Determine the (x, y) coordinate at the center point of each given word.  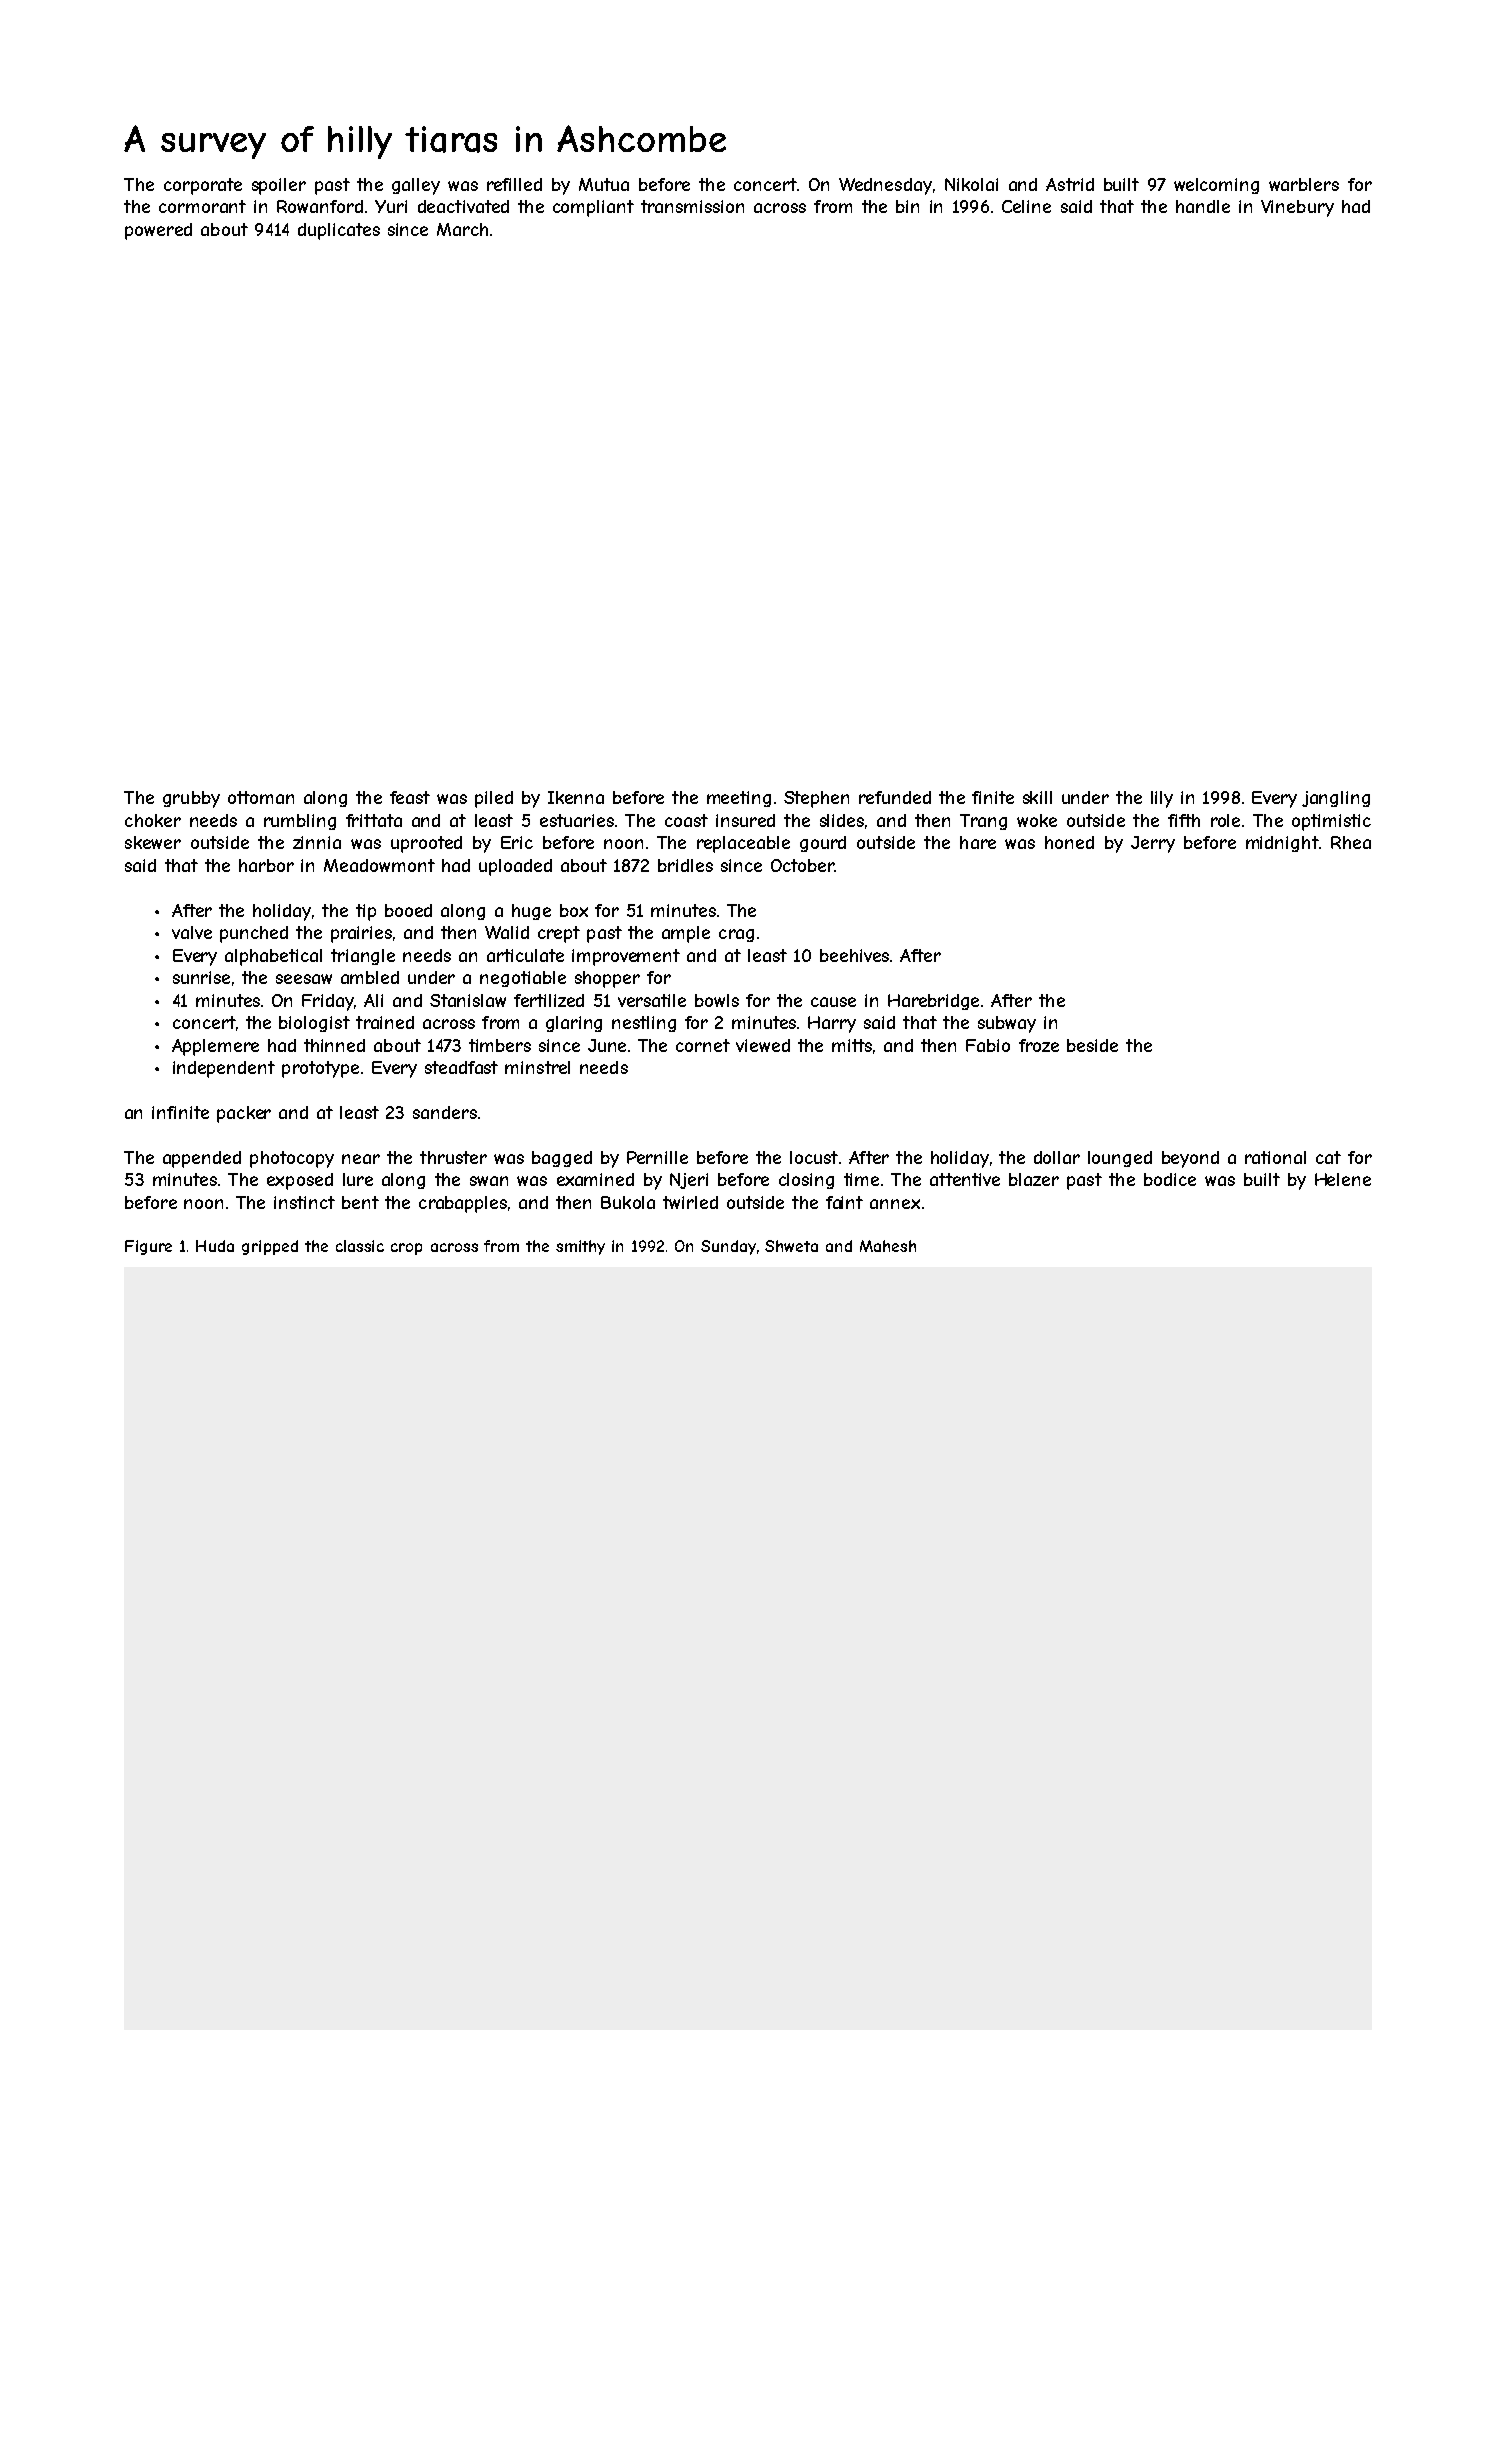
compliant (593, 208)
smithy (580, 1247)
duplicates (339, 231)
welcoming (1216, 186)
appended (202, 1159)
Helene (1343, 1179)
